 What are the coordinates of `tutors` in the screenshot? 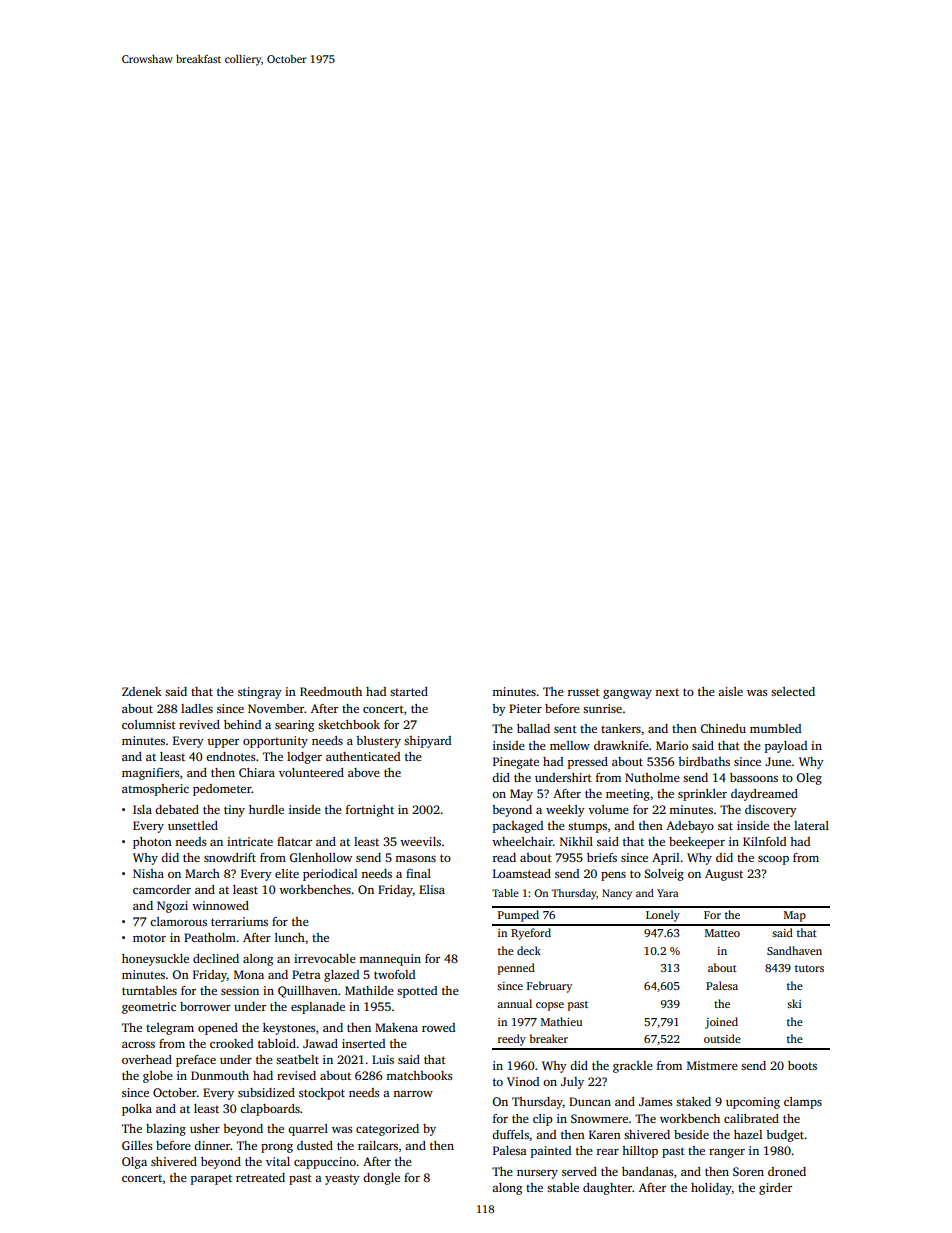 It's located at (809, 968).
